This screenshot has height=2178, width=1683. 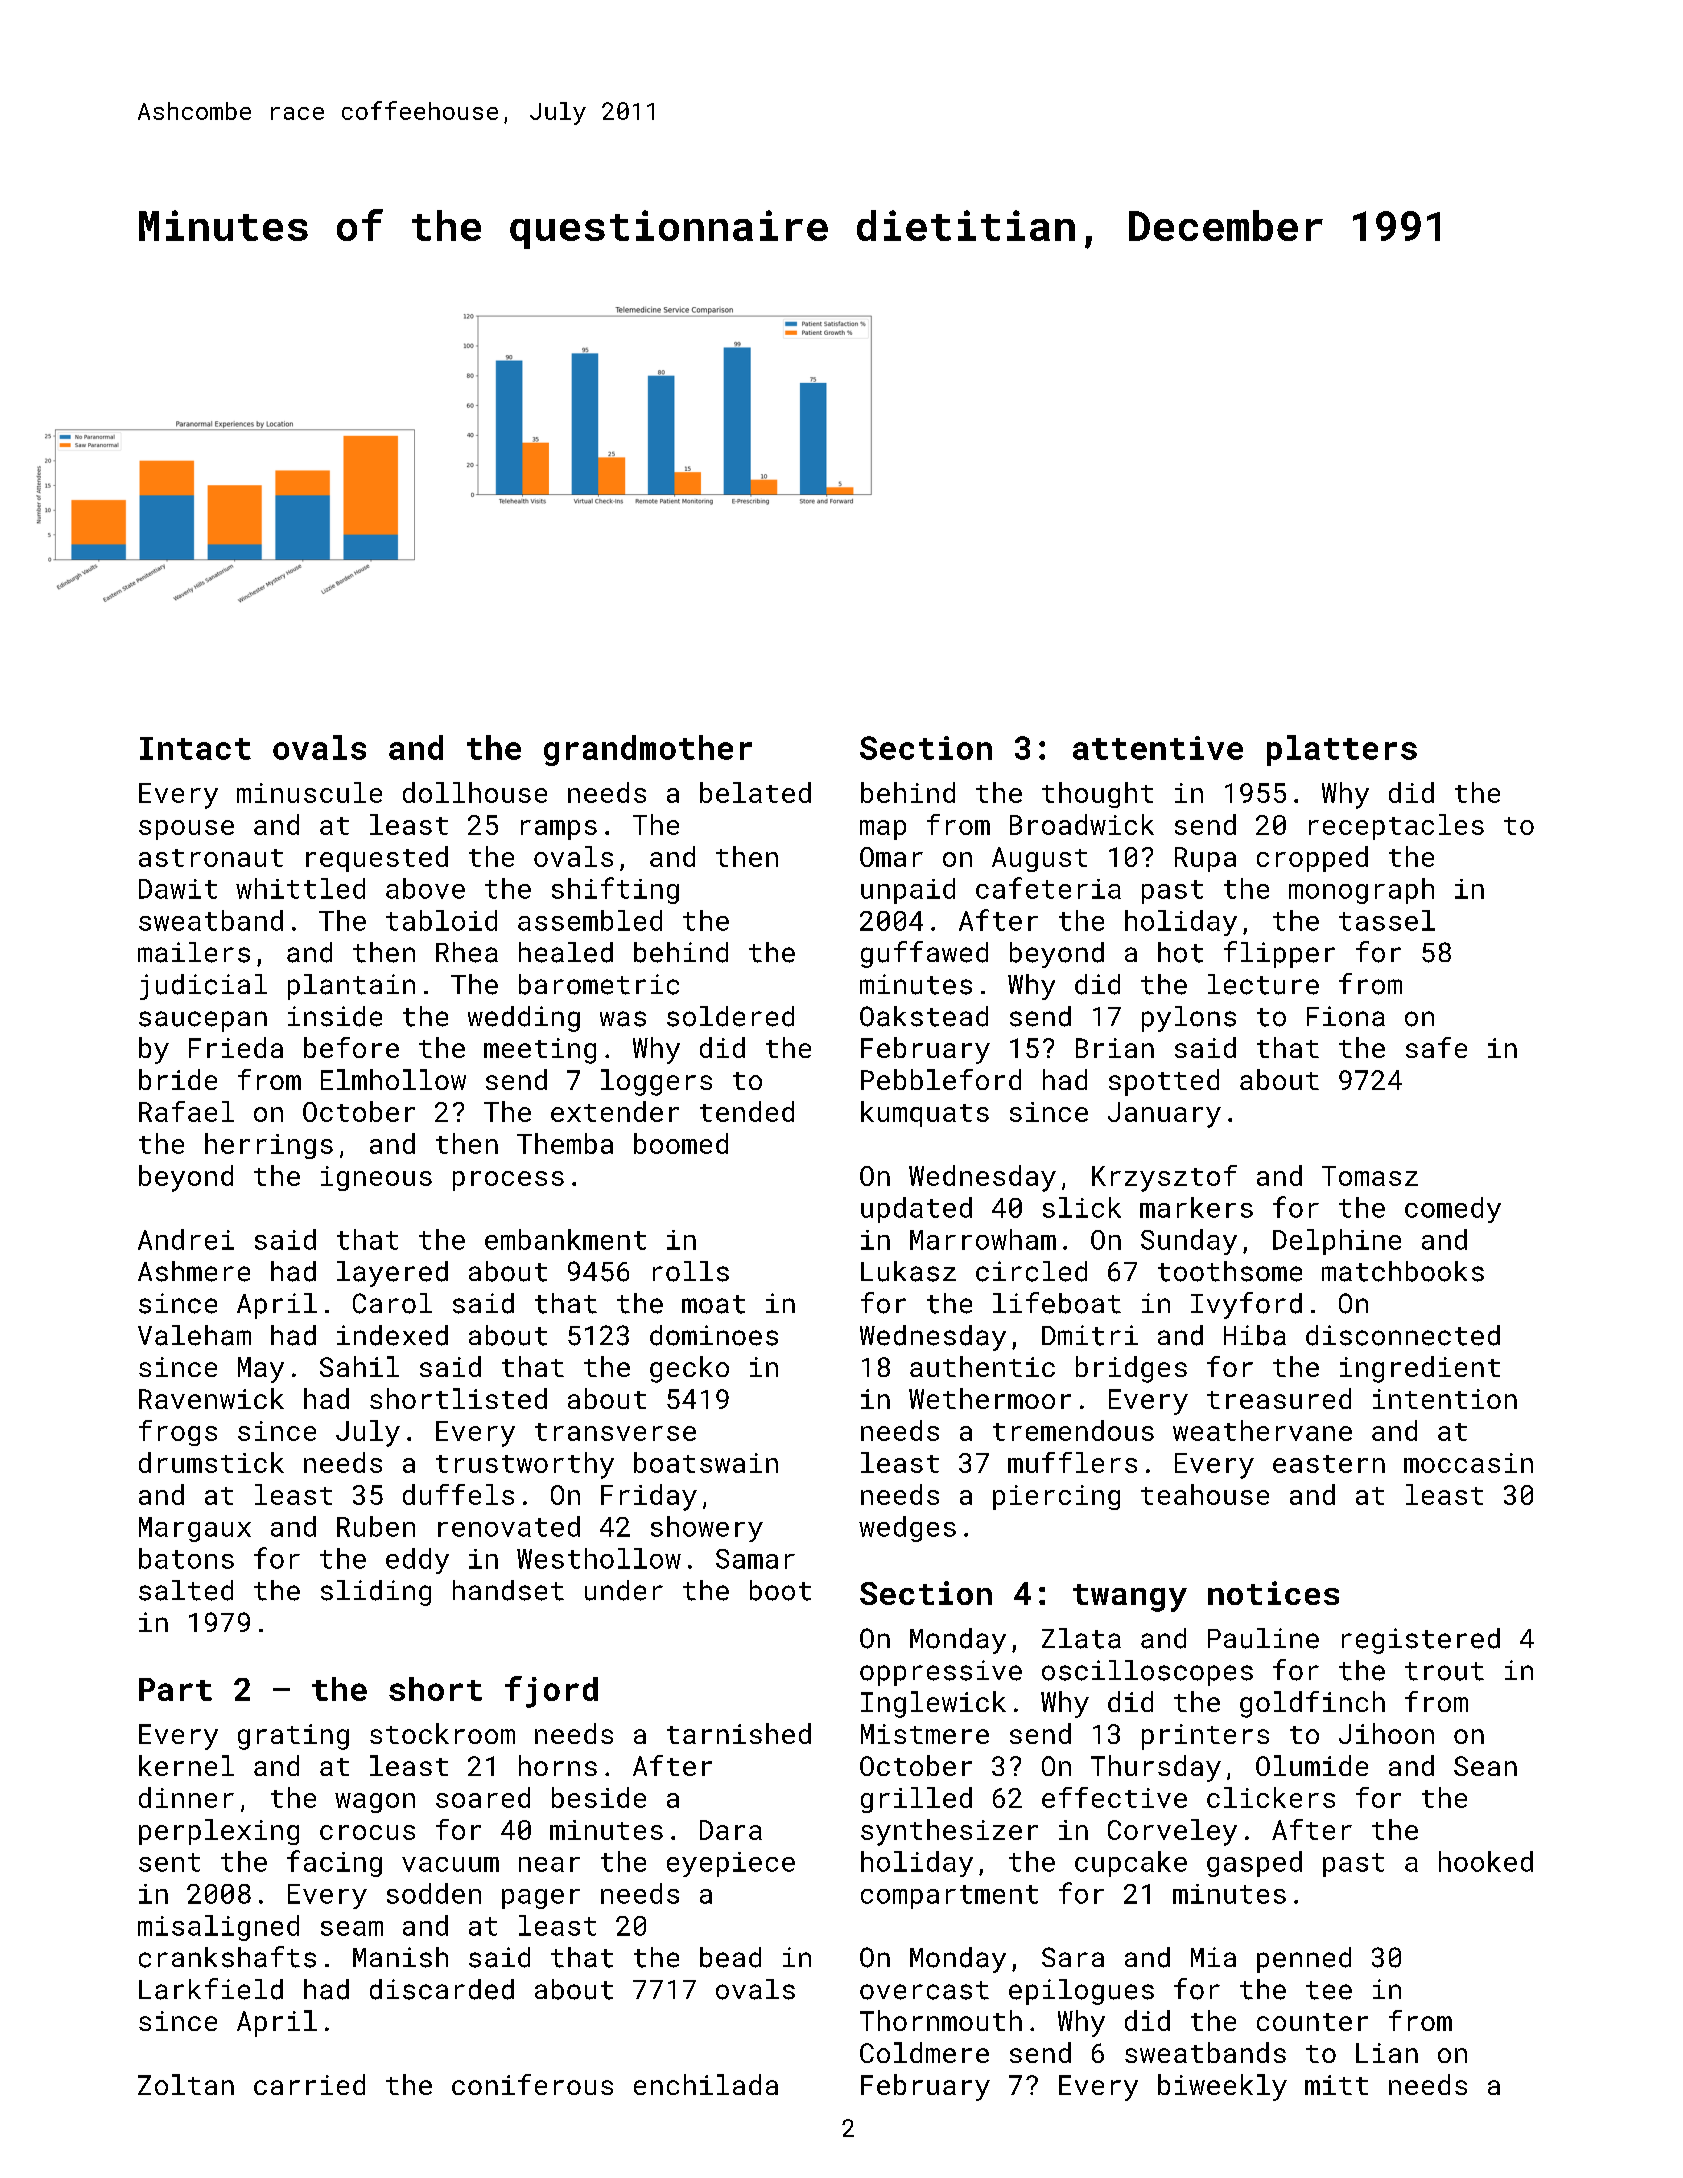 What do you see at coordinates (1180, 952) in the screenshot?
I see `hot` at bounding box center [1180, 952].
